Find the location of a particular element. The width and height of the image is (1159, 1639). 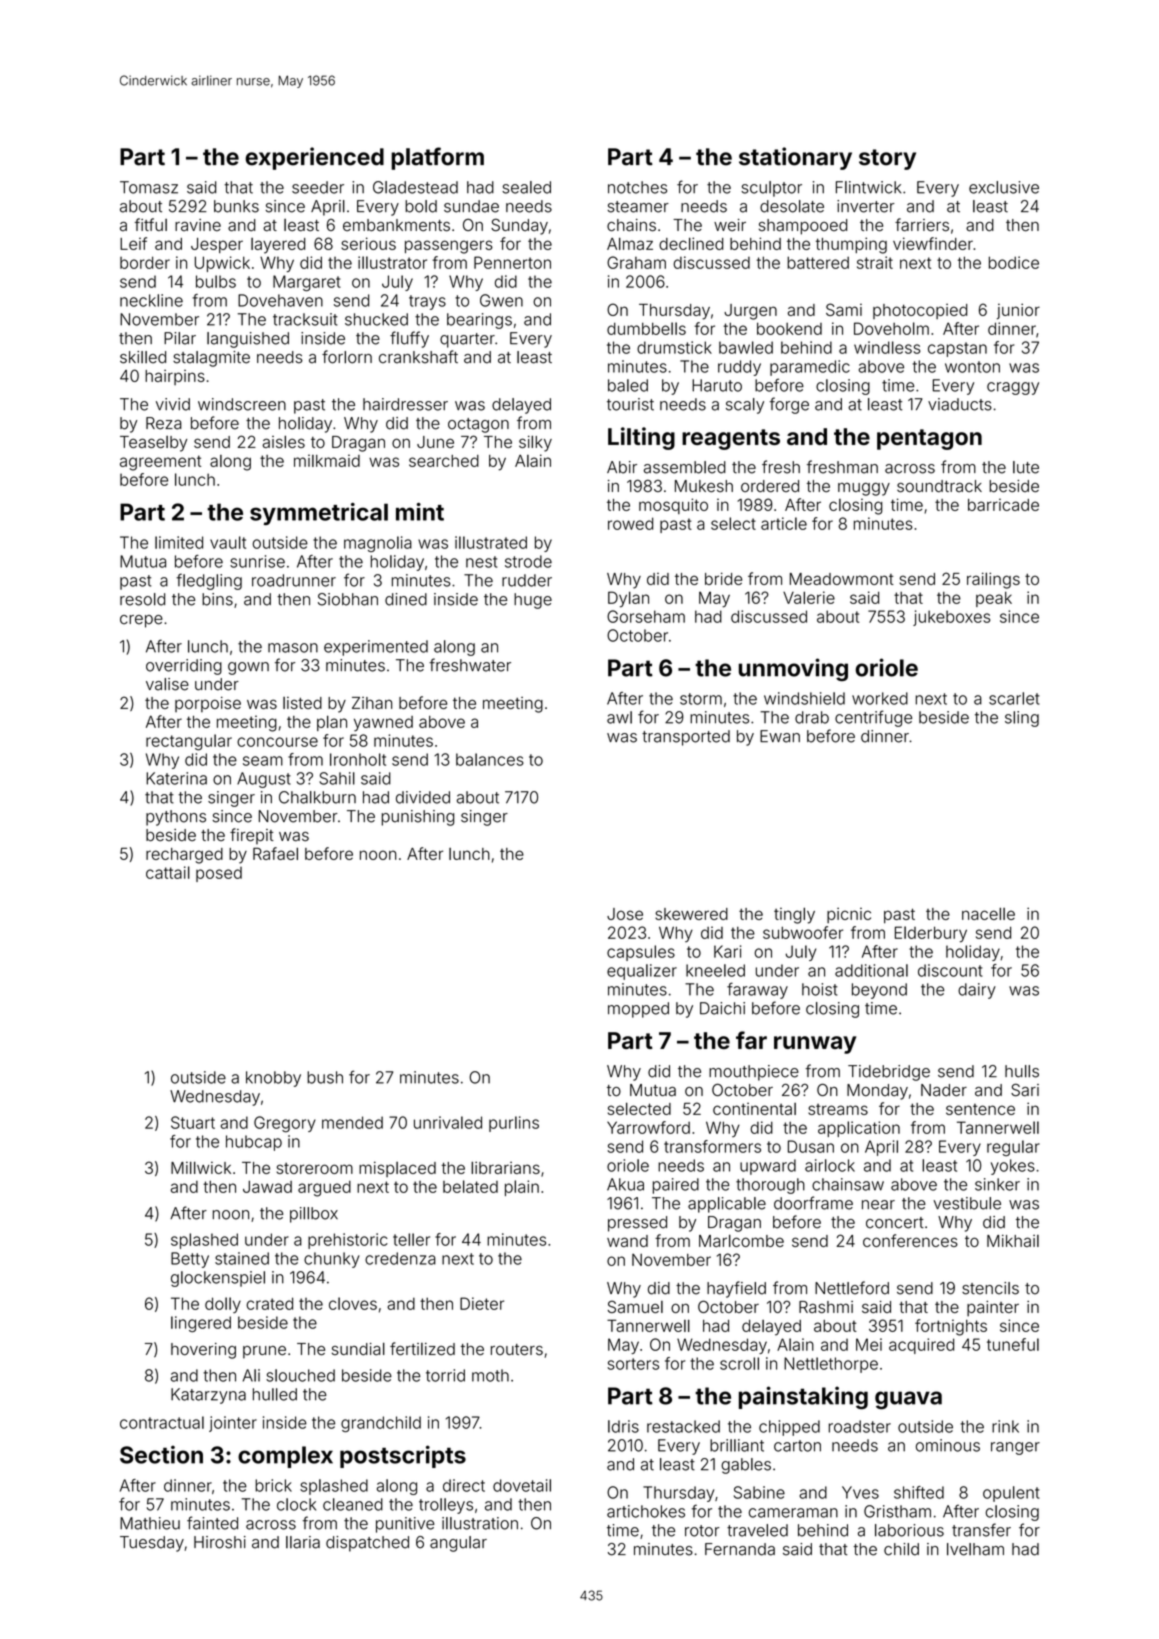

Dieter is located at coordinates (482, 1303).
